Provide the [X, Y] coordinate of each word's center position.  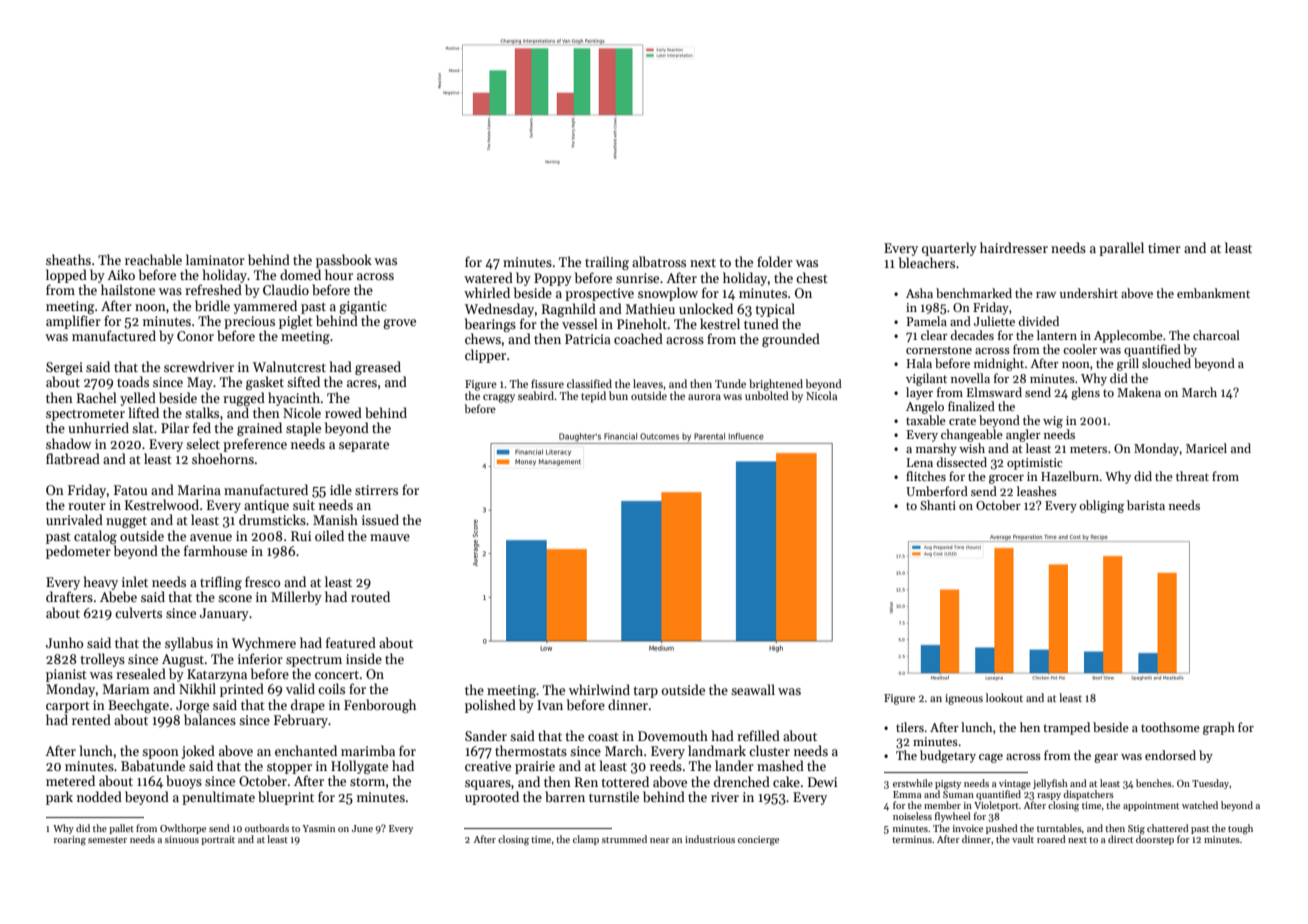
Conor [195, 336]
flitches [926, 476]
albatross [659, 261]
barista [1146, 505]
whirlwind [599, 689]
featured [351, 642]
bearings [490, 325]
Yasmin [318, 828]
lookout [1004, 697]
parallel [1121, 249]
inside [364, 658]
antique [266, 506]
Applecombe [1128, 336]
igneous [964, 699]
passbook [344, 261]
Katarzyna [217, 675]
